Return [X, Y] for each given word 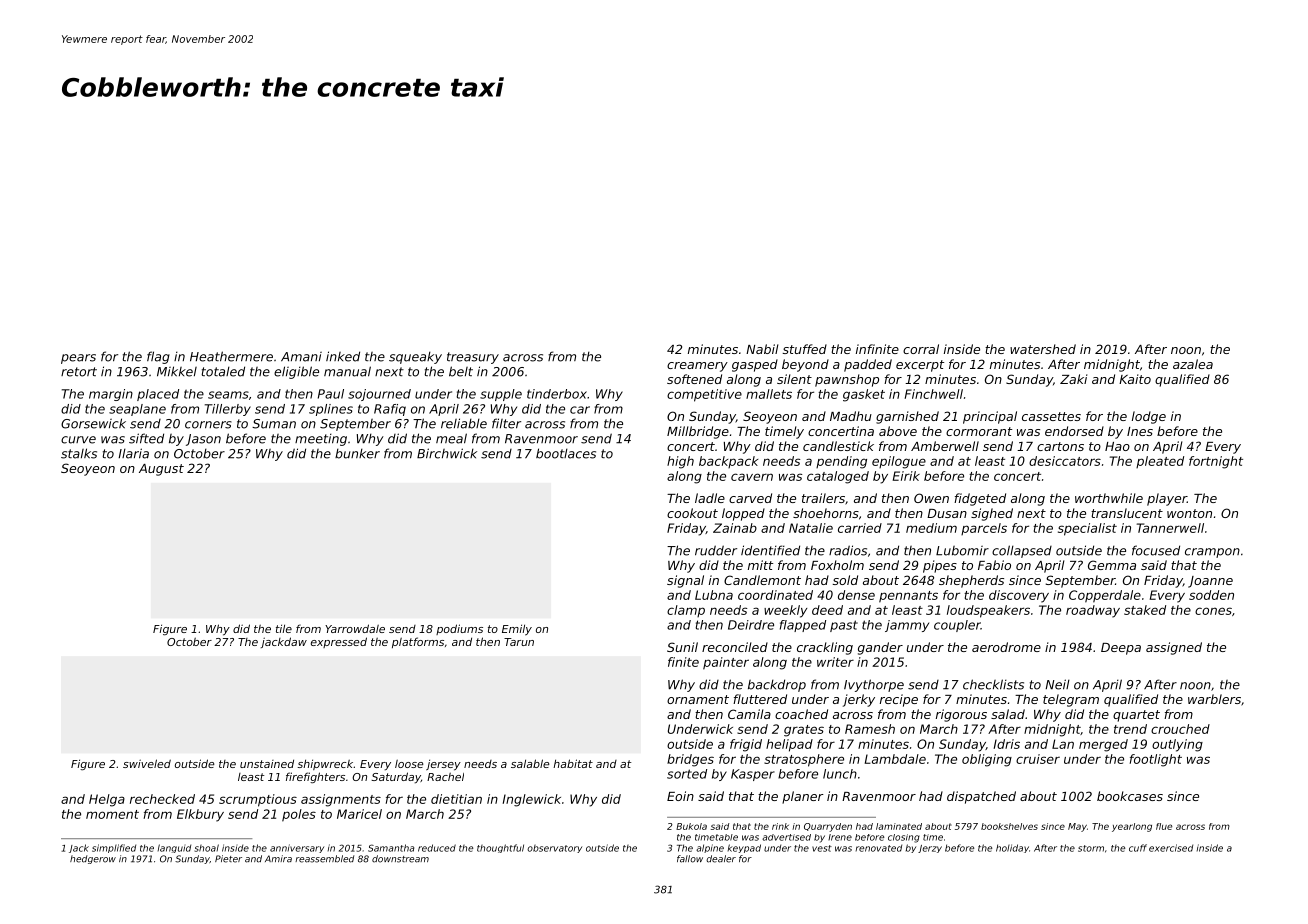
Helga [107, 800]
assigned [1174, 648]
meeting [321, 440]
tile [284, 628]
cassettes [1051, 416]
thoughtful [500, 848]
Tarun [519, 642]
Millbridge [698, 432]
